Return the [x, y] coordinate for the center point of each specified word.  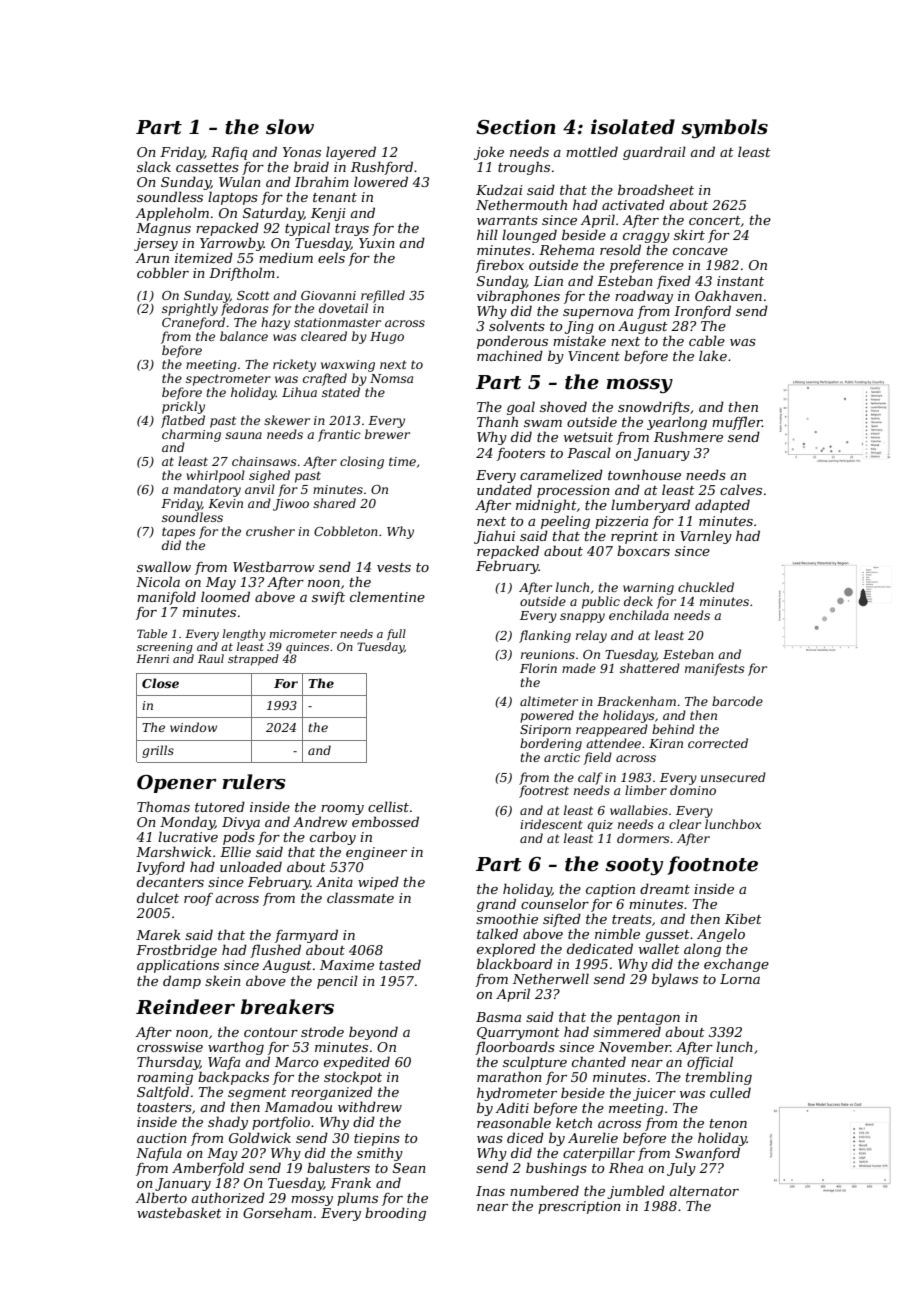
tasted [400, 964]
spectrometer [228, 380]
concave [700, 251]
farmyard [306, 936]
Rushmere [688, 436]
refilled [383, 296]
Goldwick [260, 1137]
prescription [579, 1207]
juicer [654, 1094]
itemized [204, 258]
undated [504, 489]
